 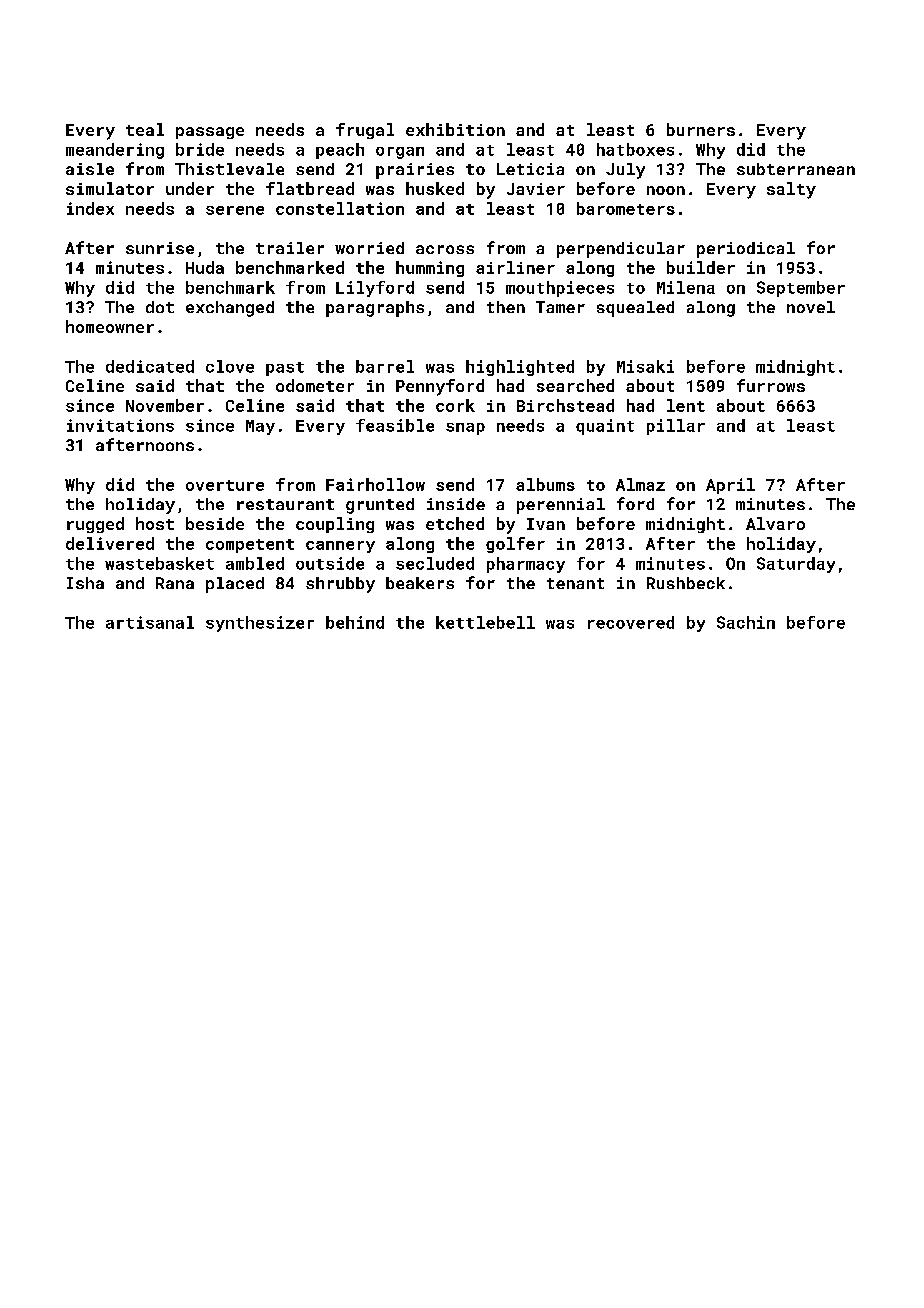 What do you see at coordinates (455, 129) in the document?
I see `exhibition` at bounding box center [455, 129].
